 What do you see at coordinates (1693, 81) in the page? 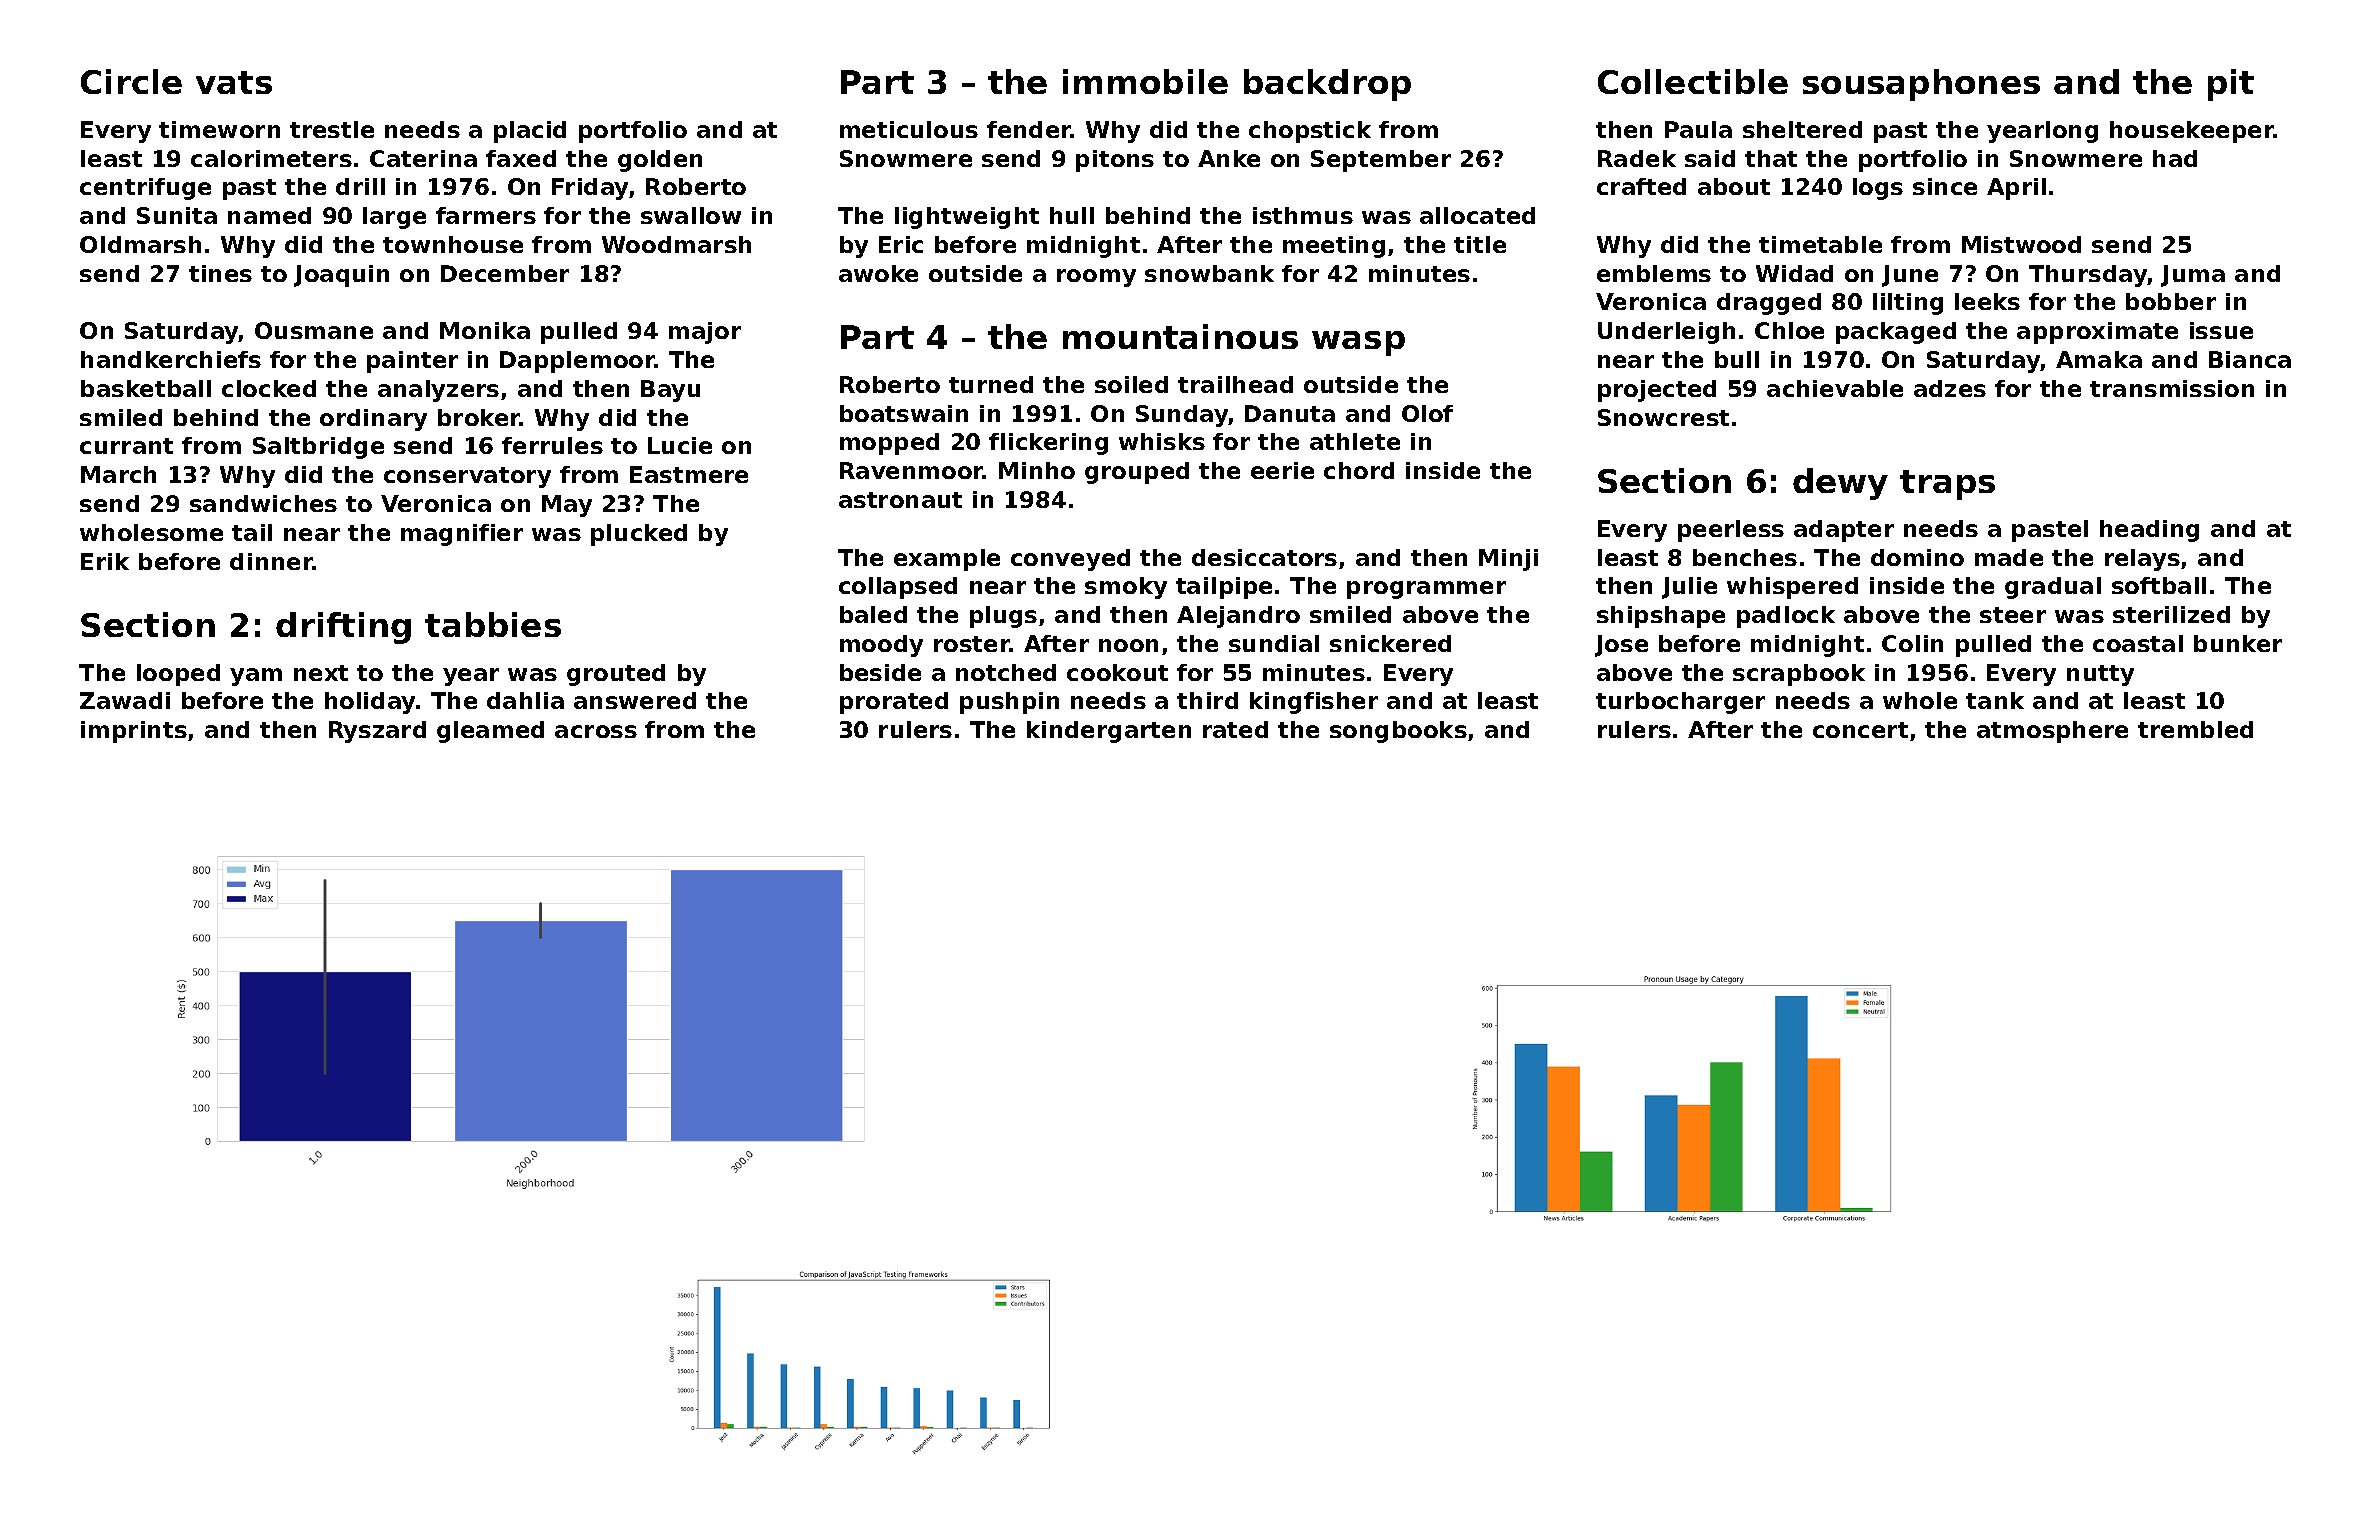
I see `Collectible` at bounding box center [1693, 81].
